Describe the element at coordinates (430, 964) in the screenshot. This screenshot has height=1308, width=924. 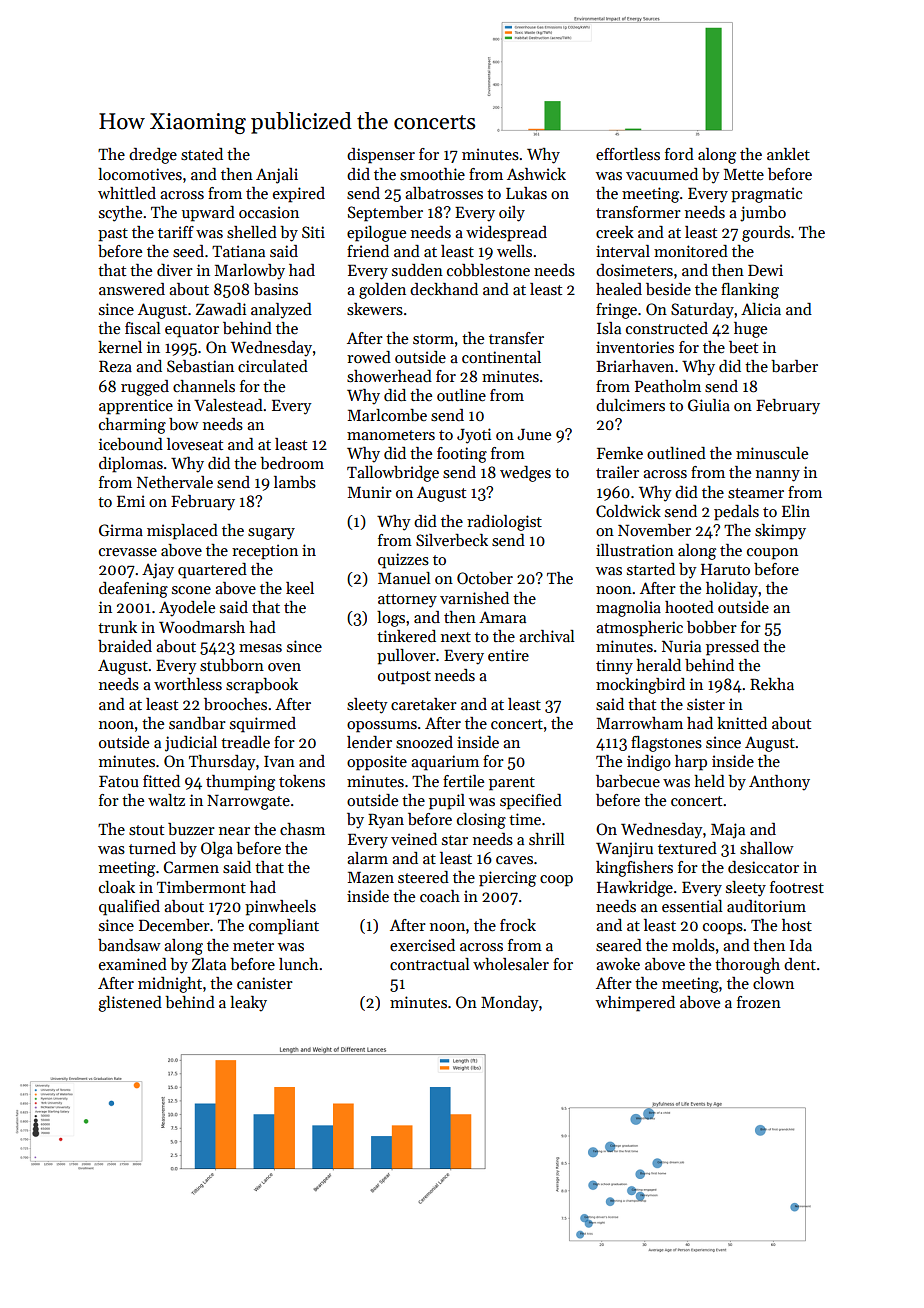
I see `contractual` at that location.
